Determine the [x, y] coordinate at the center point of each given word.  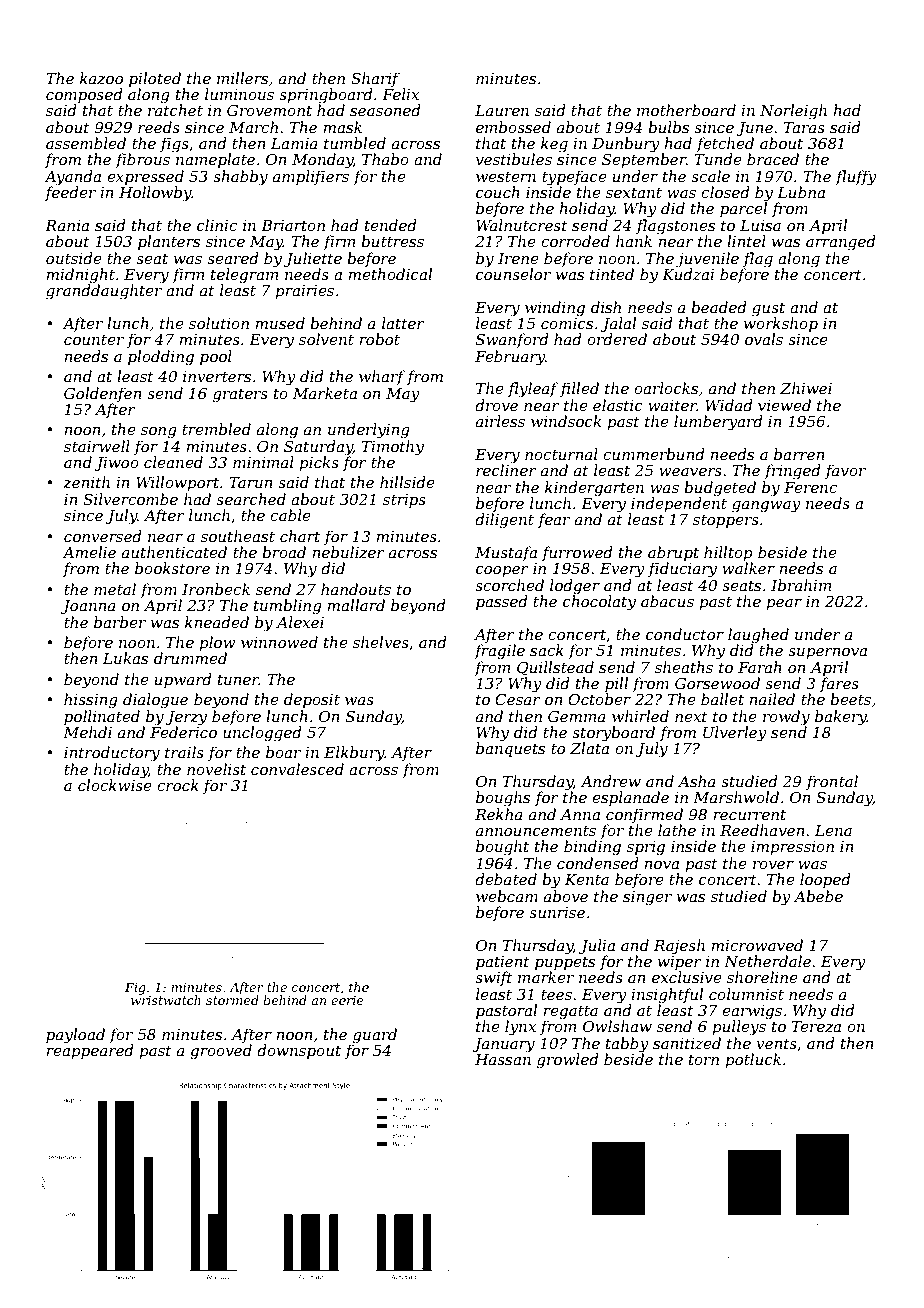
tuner [238, 679]
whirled [640, 716]
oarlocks [666, 388]
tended [391, 225]
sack [547, 650]
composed [84, 95]
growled [568, 1061]
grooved [221, 1052]
